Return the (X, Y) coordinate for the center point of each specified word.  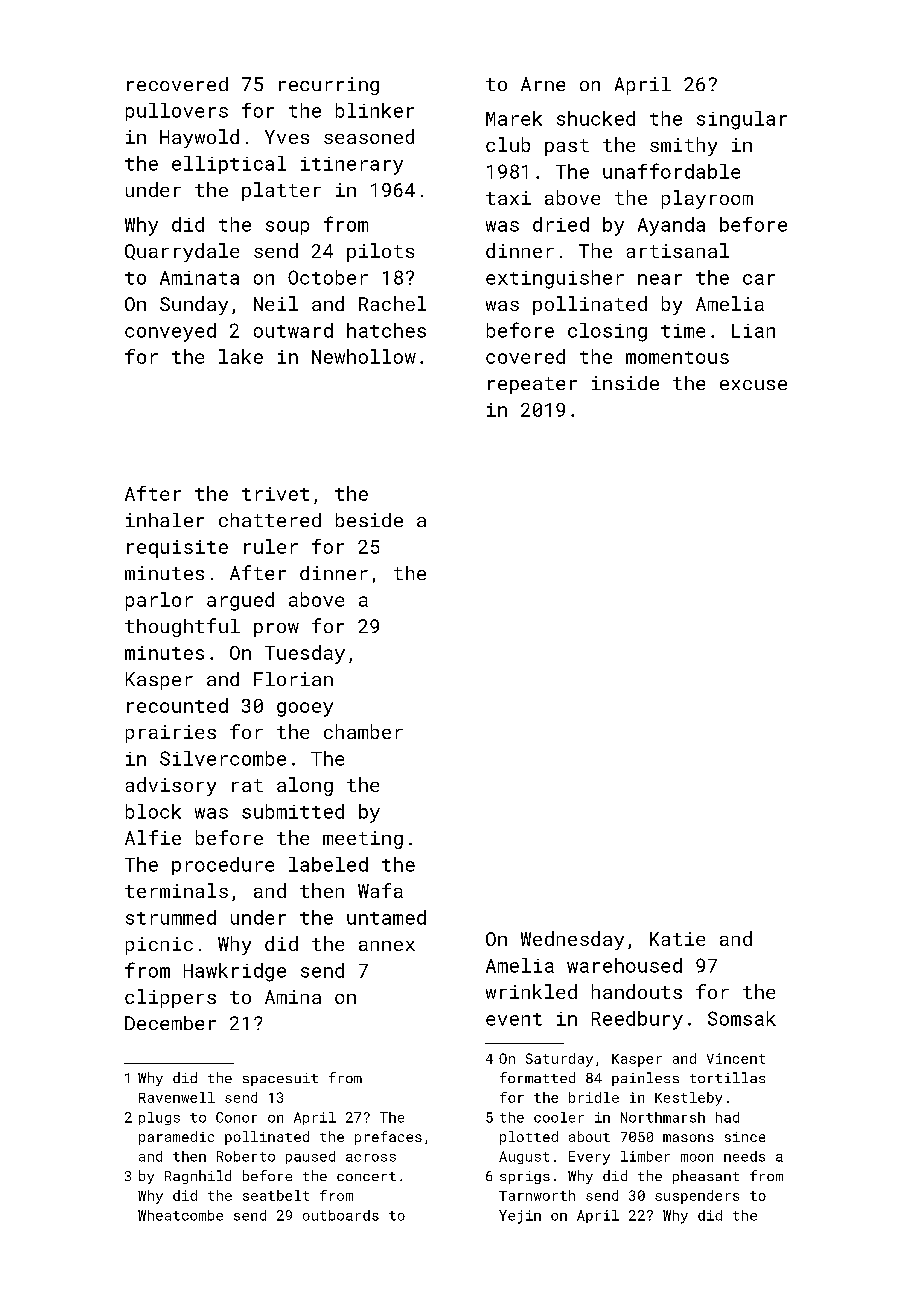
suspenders (697, 1197)
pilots (380, 252)
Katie (677, 939)
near (660, 279)
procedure (223, 866)
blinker (375, 110)
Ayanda (671, 226)
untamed (386, 917)
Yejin (520, 1217)
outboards (341, 1215)
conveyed (170, 332)
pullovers (177, 112)
